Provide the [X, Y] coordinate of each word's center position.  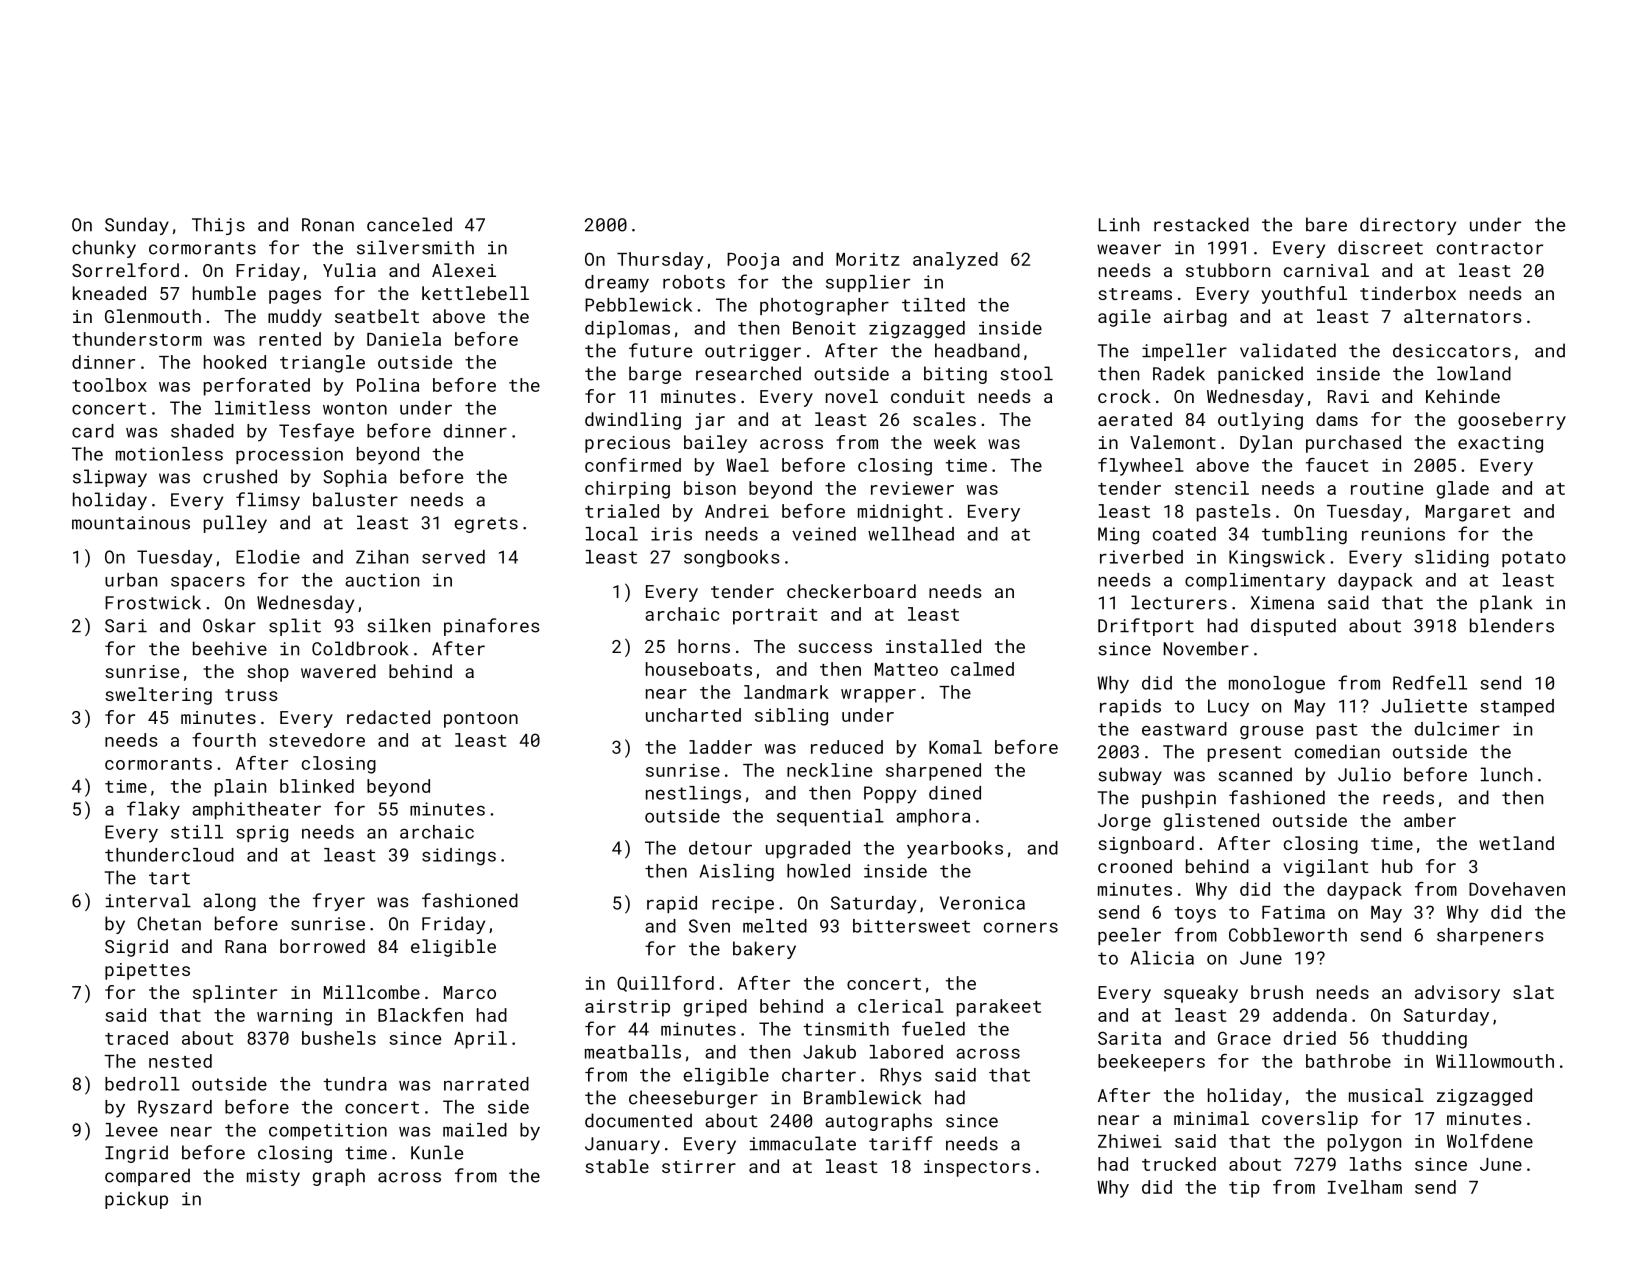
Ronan [328, 225]
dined [955, 793]
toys [1195, 915]
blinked [317, 786]
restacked [1201, 224]
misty [273, 1177]
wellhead [911, 534]
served [453, 557]
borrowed [322, 946]
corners [1021, 927]
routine [1387, 488]
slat [1533, 992]
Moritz [868, 259]
